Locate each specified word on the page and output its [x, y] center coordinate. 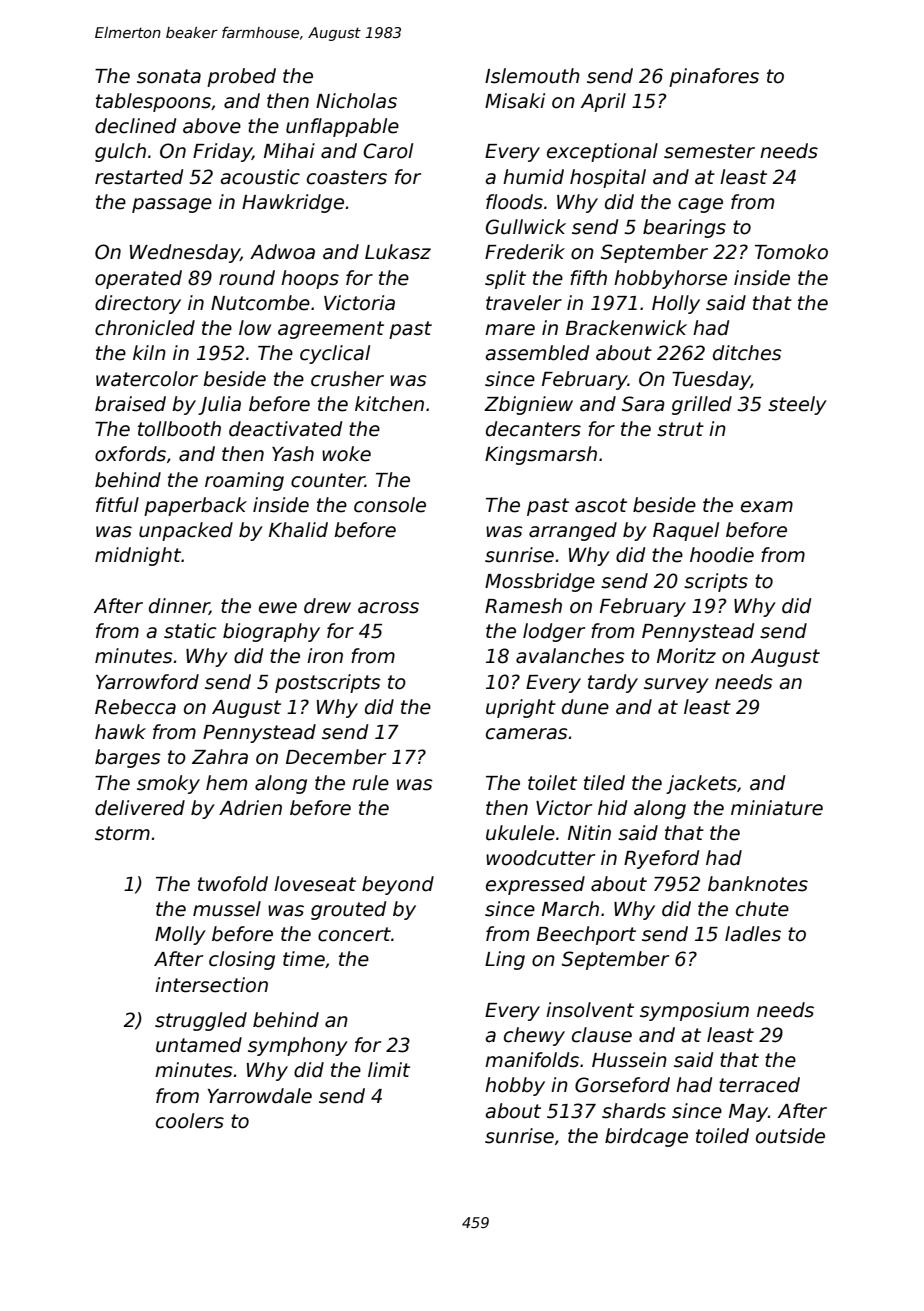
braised [130, 404]
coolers [190, 1121]
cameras [527, 734]
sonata [169, 76]
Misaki [515, 101]
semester [709, 151]
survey [676, 685]
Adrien [250, 808]
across [388, 608]
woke [346, 454]
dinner [179, 606]
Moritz [686, 656]
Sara [643, 404]
